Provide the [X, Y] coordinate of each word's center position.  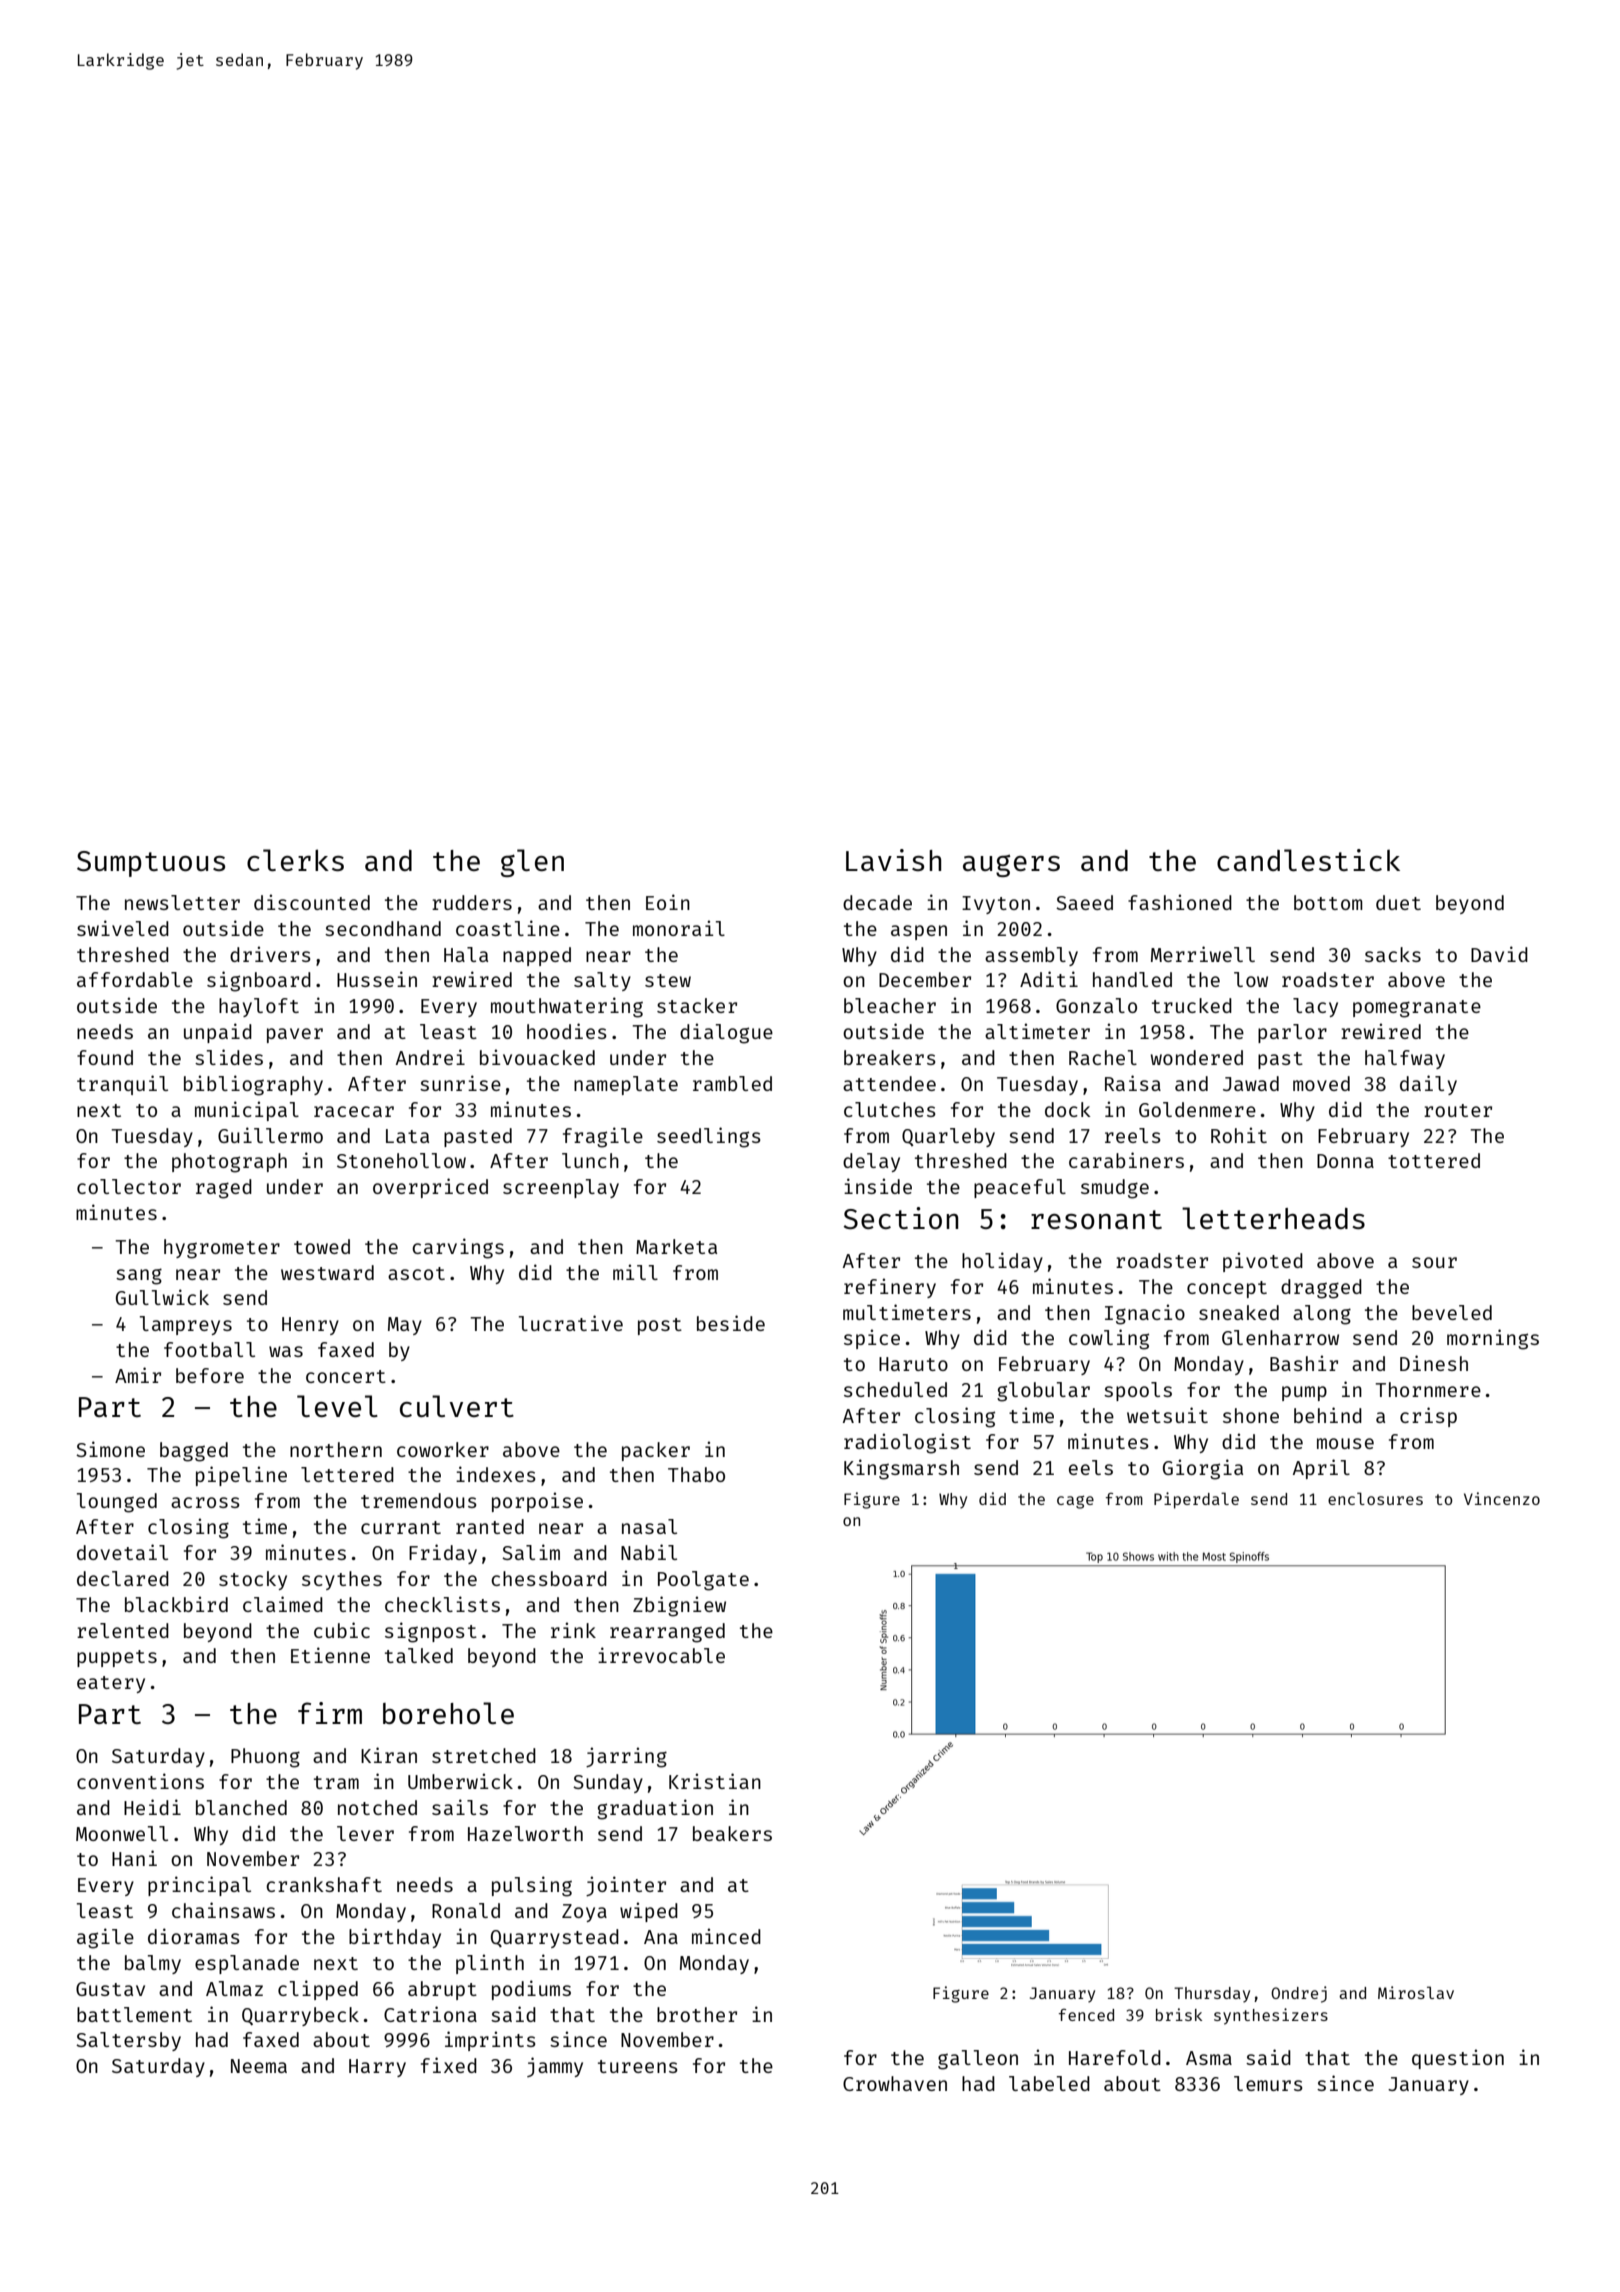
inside [878, 1186]
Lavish [893, 860]
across [205, 1502]
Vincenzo [1502, 1498]
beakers [732, 1833]
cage [1075, 1502]
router [1458, 1110]
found [105, 1057]
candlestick [1308, 860]
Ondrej [1299, 1994]
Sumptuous [151, 864]
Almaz [234, 1988]
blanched [241, 1807]
